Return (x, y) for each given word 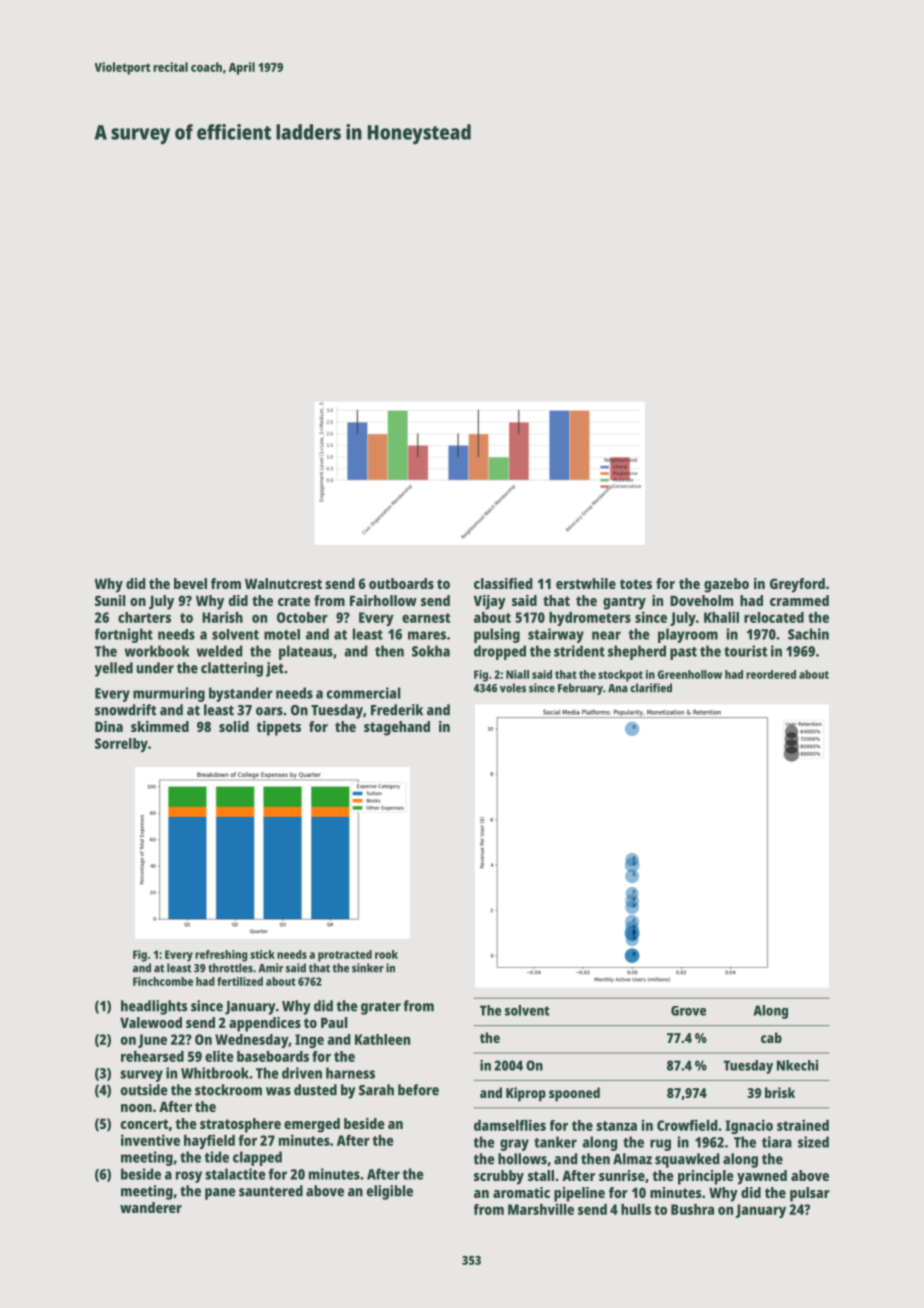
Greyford (797, 585)
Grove (688, 1011)
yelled (114, 669)
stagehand (397, 728)
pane (220, 1194)
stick (262, 954)
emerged (312, 1125)
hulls (636, 1209)
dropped (500, 652)
